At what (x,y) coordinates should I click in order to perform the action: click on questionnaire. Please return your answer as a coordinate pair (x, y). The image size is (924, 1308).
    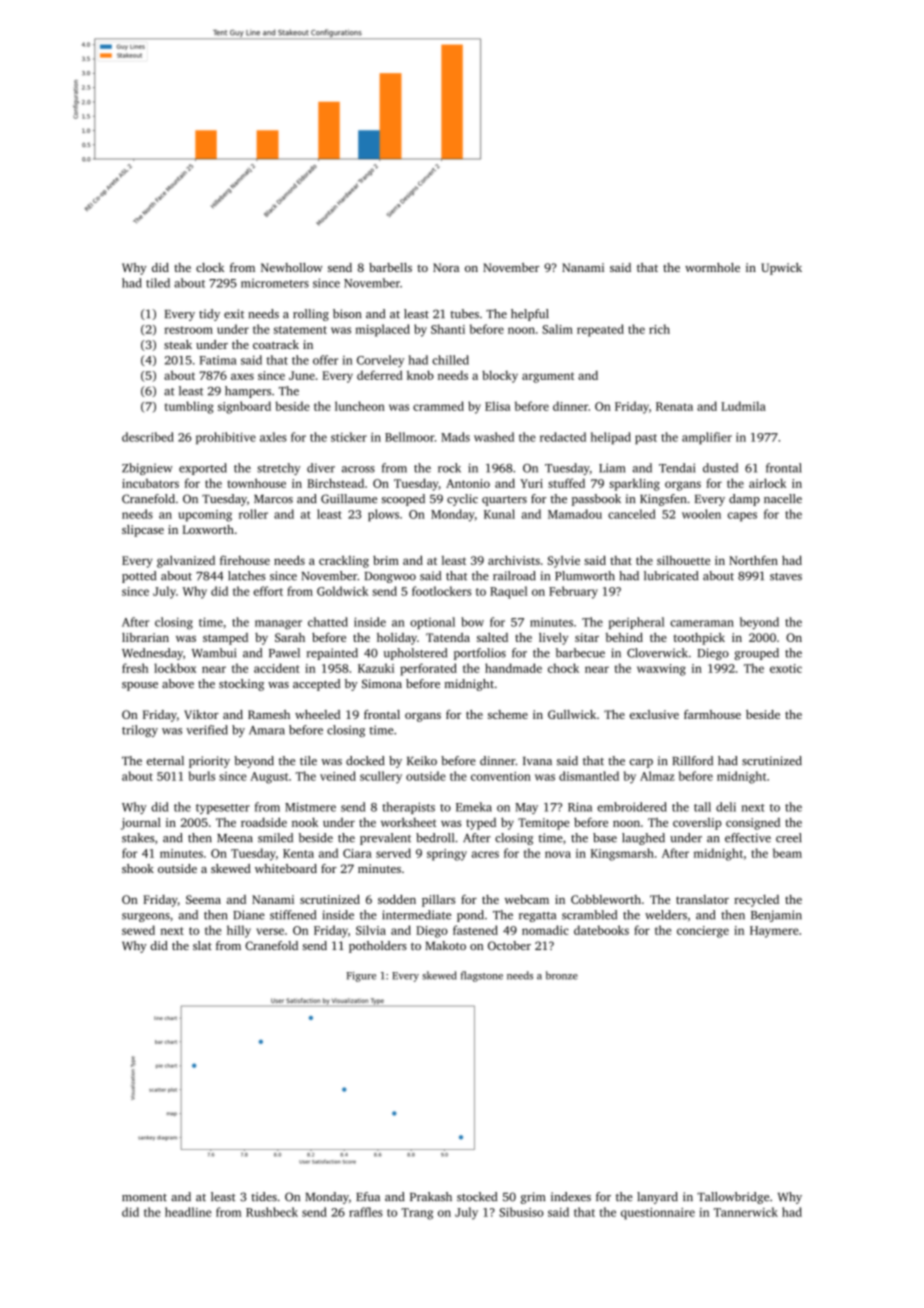
    Looking at the image, I should click on (658, 1214).
